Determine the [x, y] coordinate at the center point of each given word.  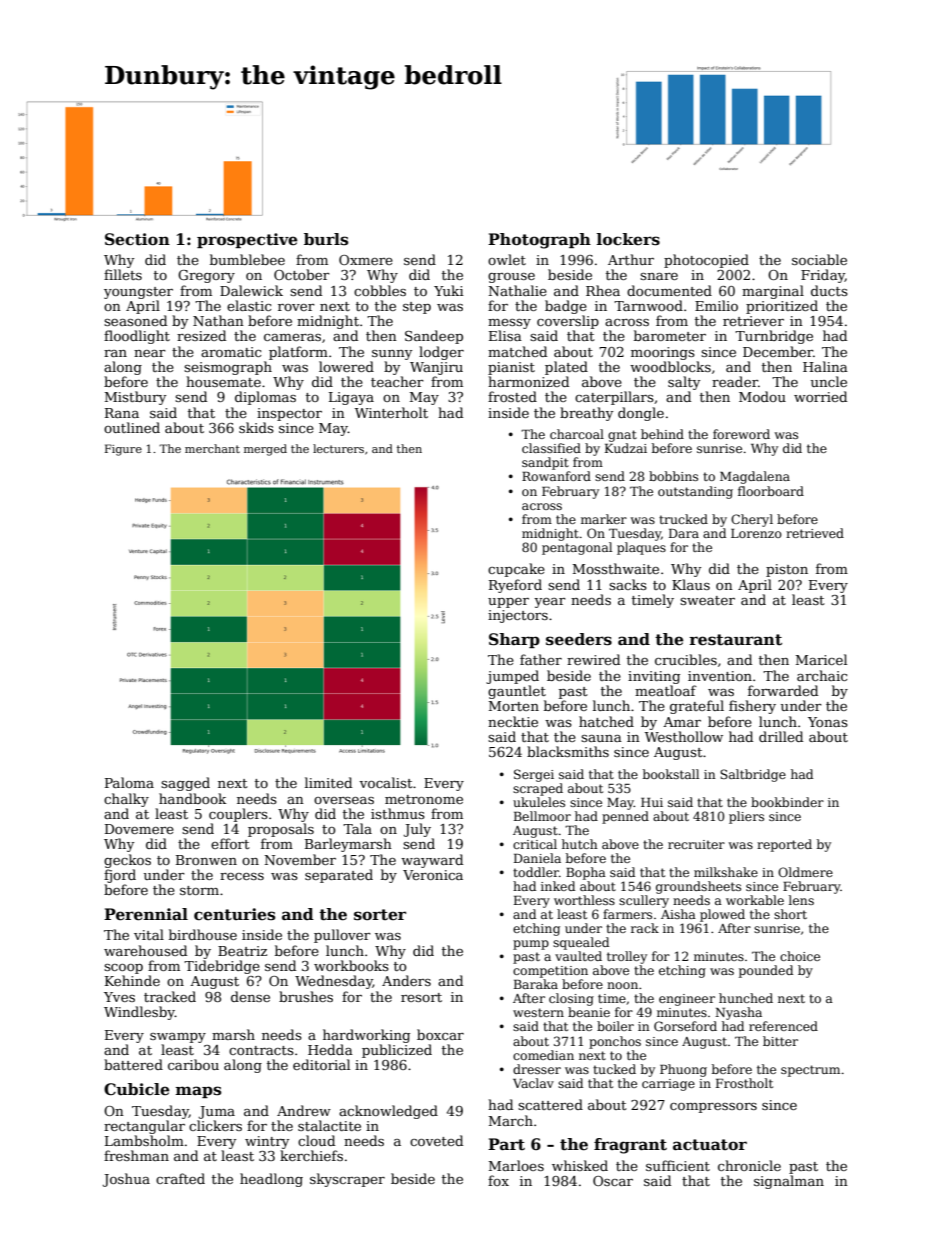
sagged [185, 784]
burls [326, 239]
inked [558, 886]
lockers [628, 239]
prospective [247, 240]
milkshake [726, 872]
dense [250, 996]
